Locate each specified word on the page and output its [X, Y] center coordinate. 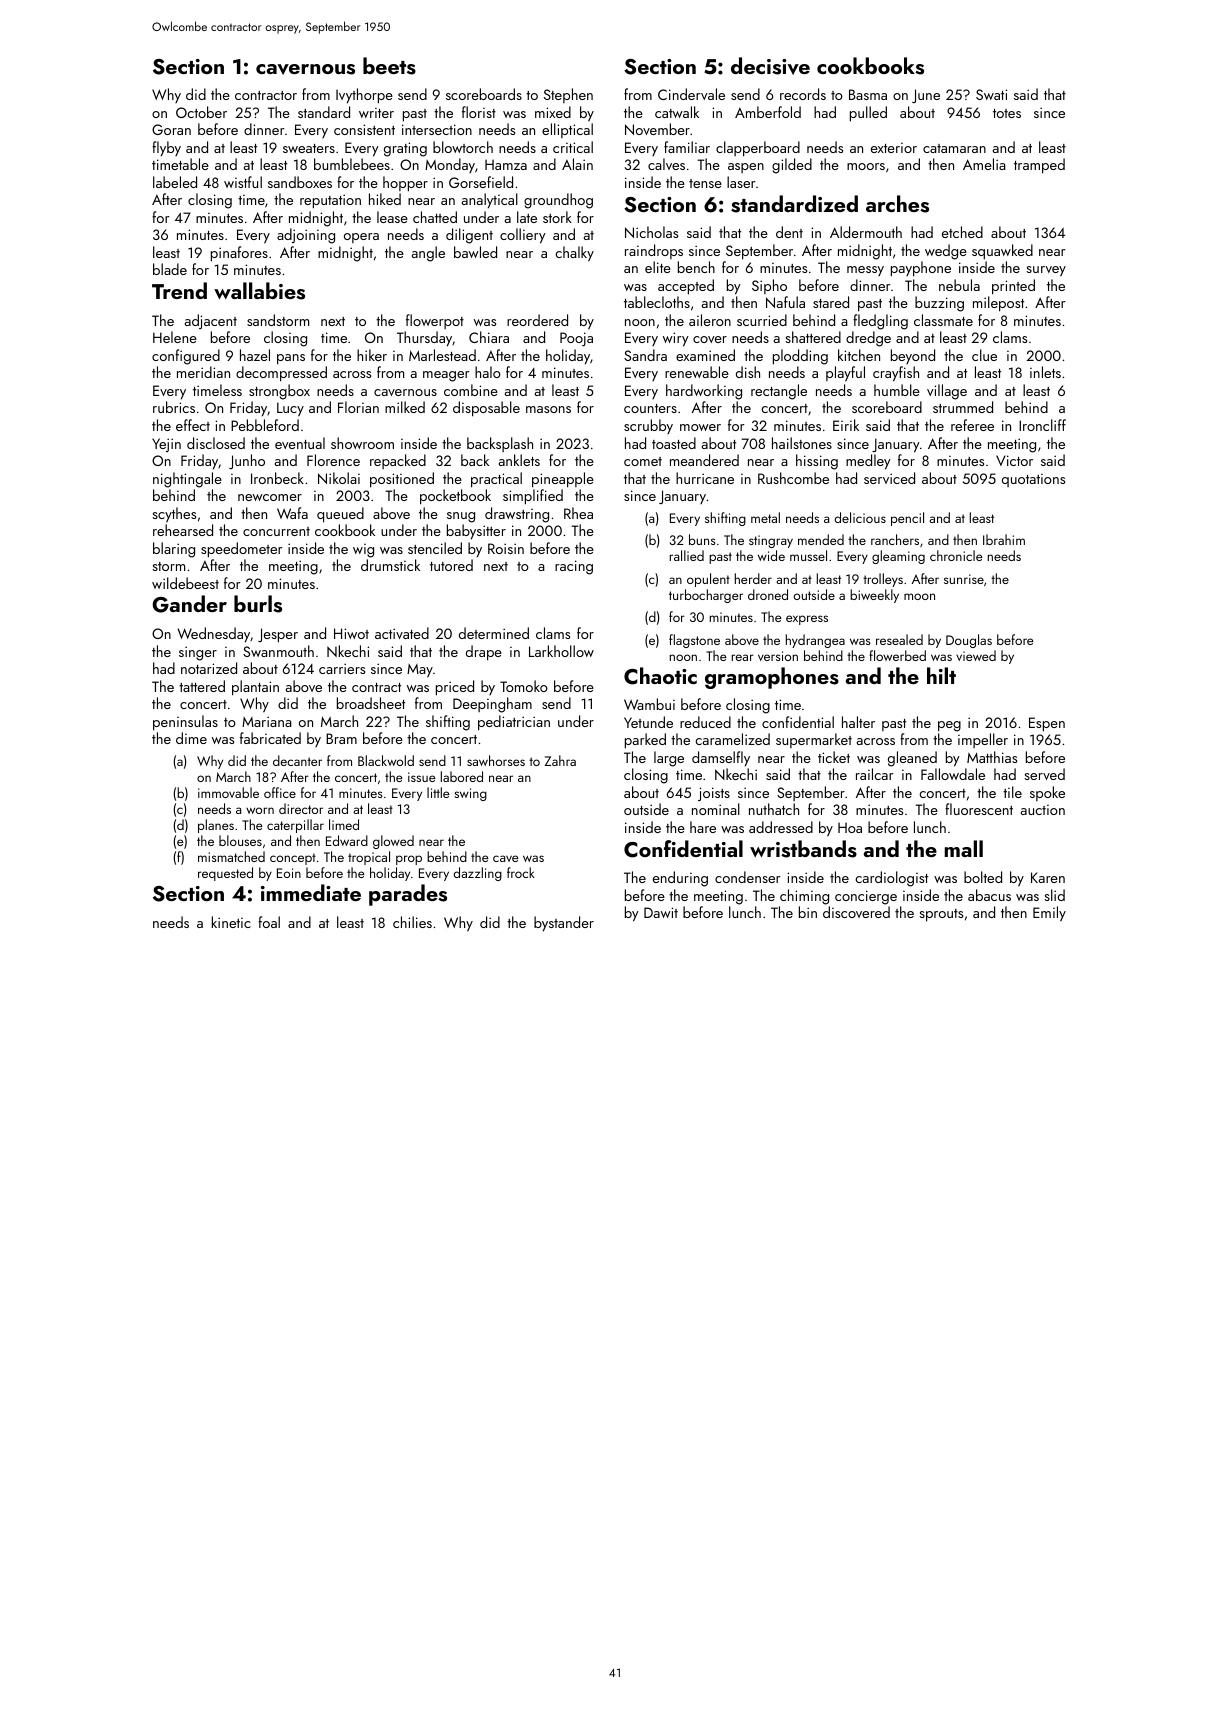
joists [714, 794]
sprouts [941, 915]
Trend [179, 290]
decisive [770, 66]
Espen [1047, 724]
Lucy [290, 409]
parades [408, 895]
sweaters [309, 148]
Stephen [568, 95]
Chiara [489, 337]
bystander [564, 923]
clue [984, 355]
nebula [959, 285]
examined [705, 355]
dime [191, 738]
